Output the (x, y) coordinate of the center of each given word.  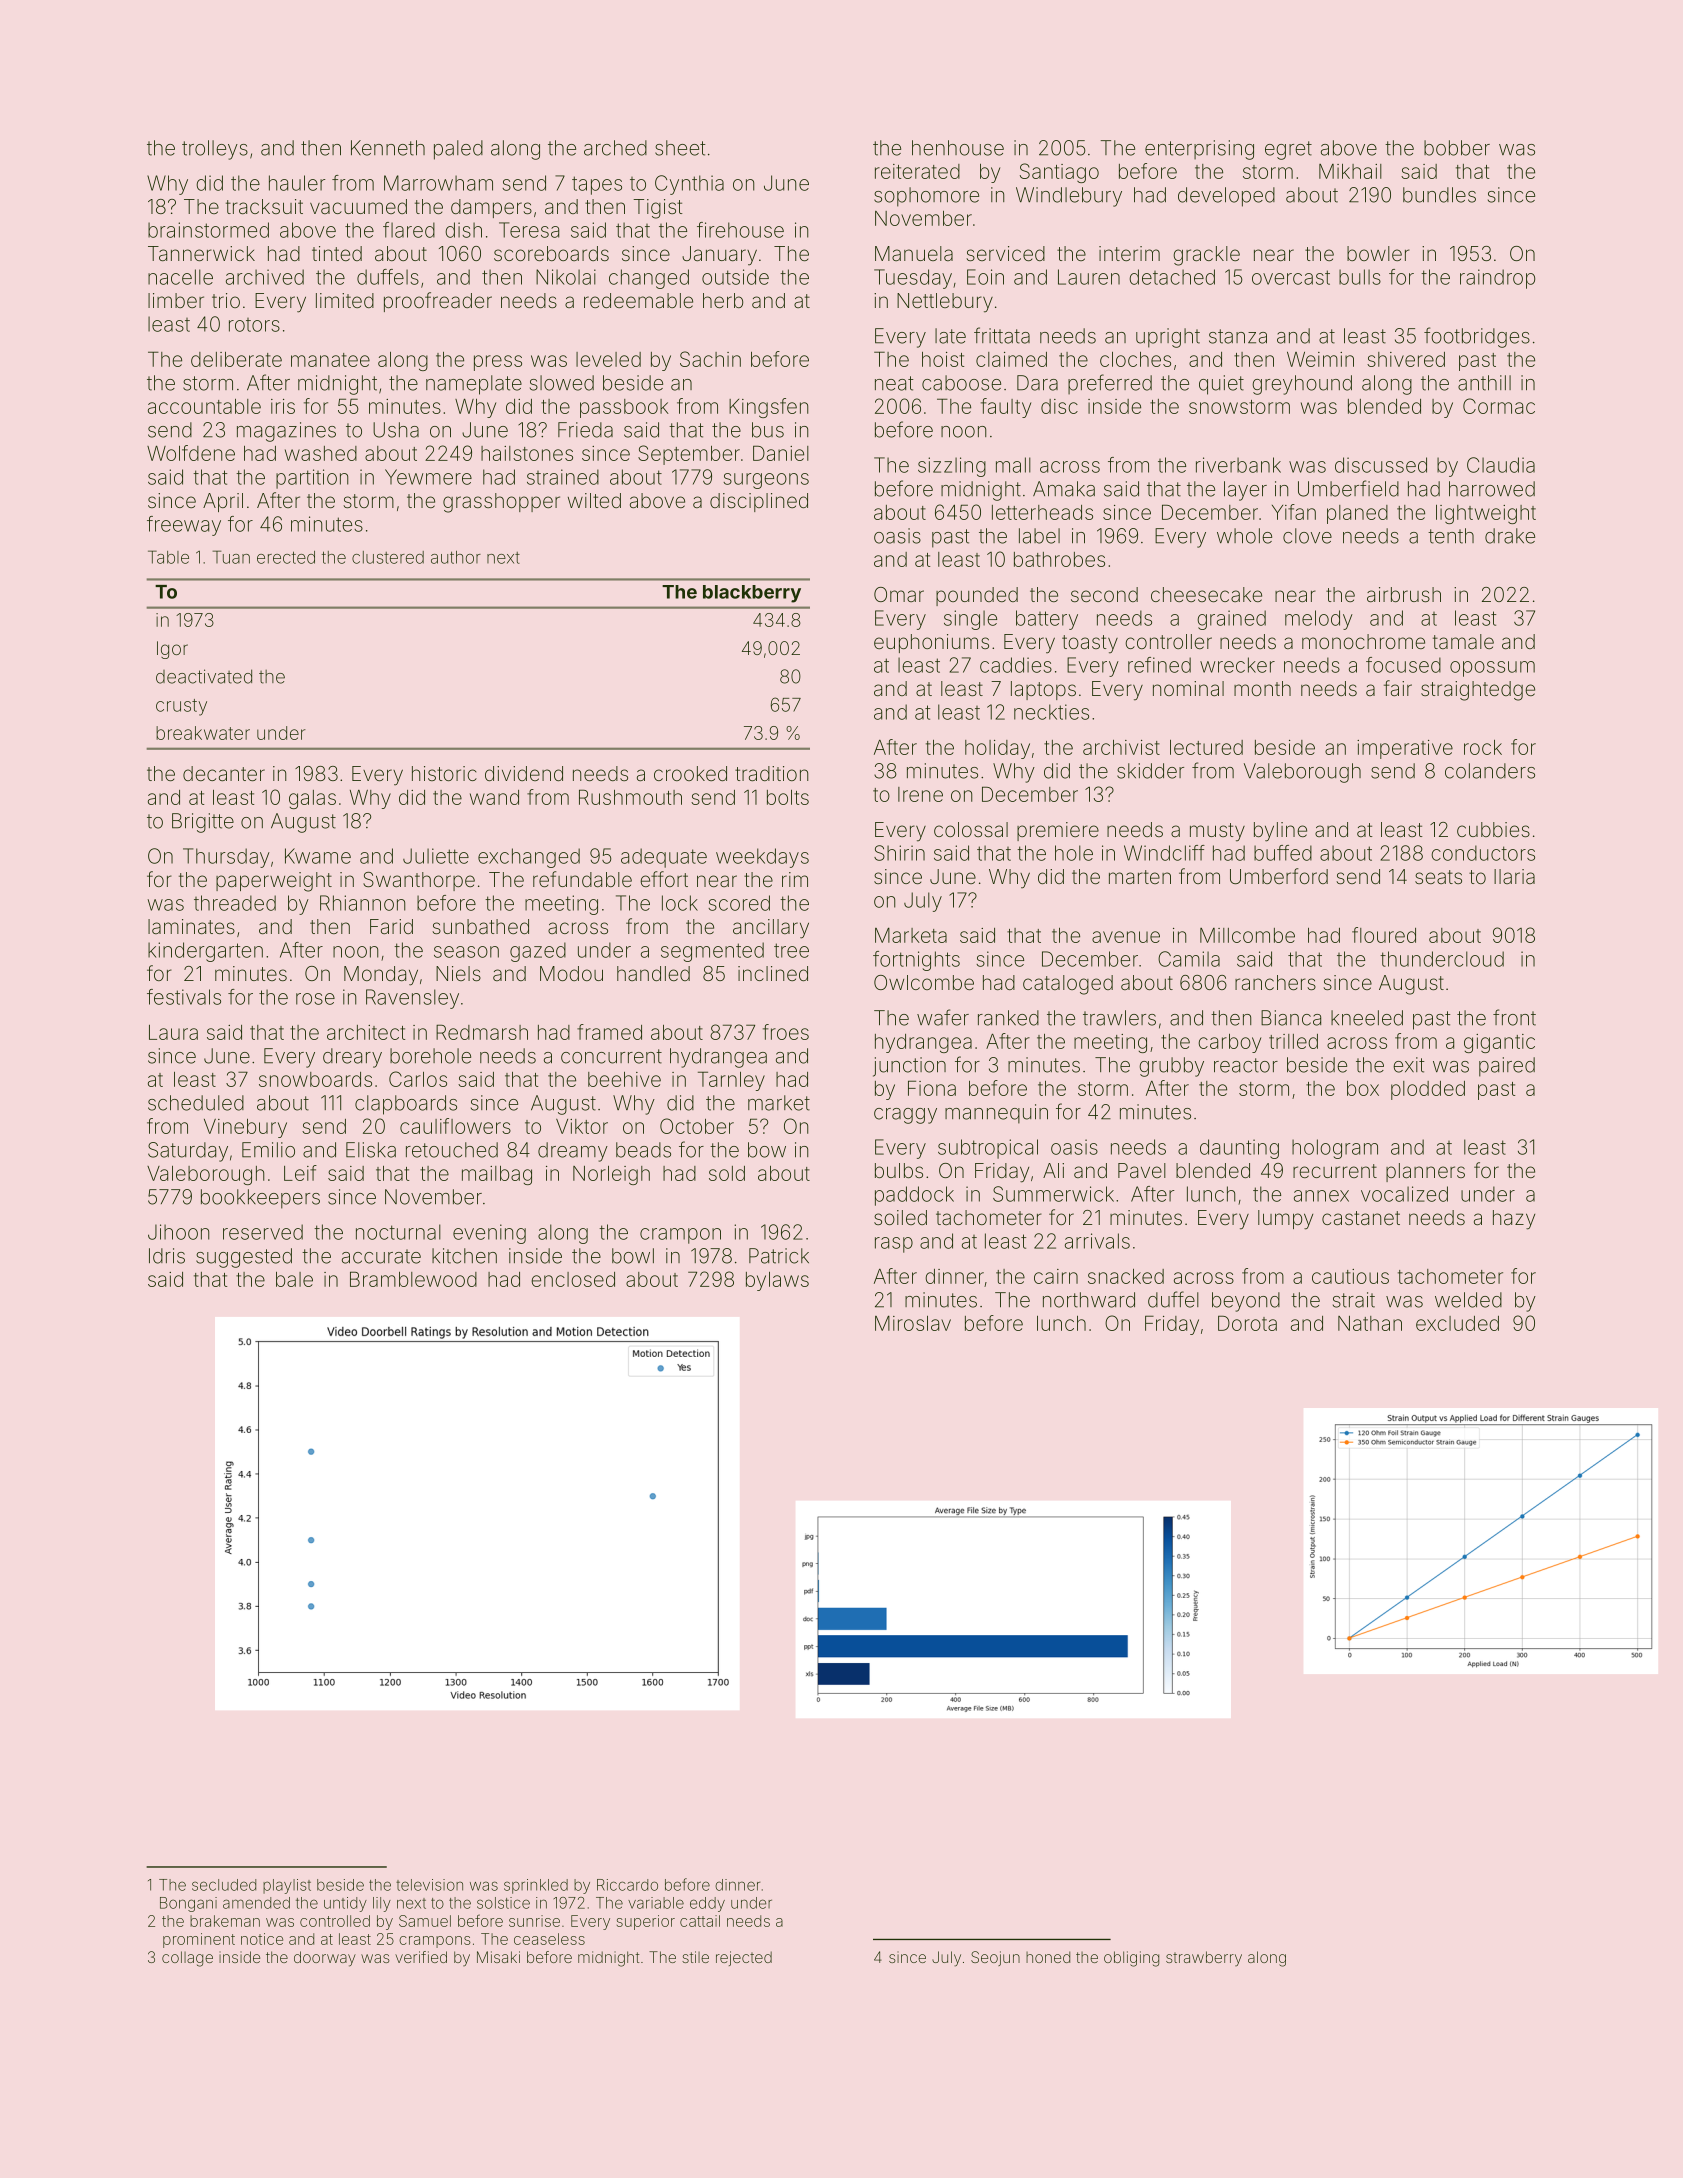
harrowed (1492, 489)
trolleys (215, 150)
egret (1288, 150)
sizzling (952, 467)
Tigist (657, 209)
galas (312, 799)
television (429, 1885)
